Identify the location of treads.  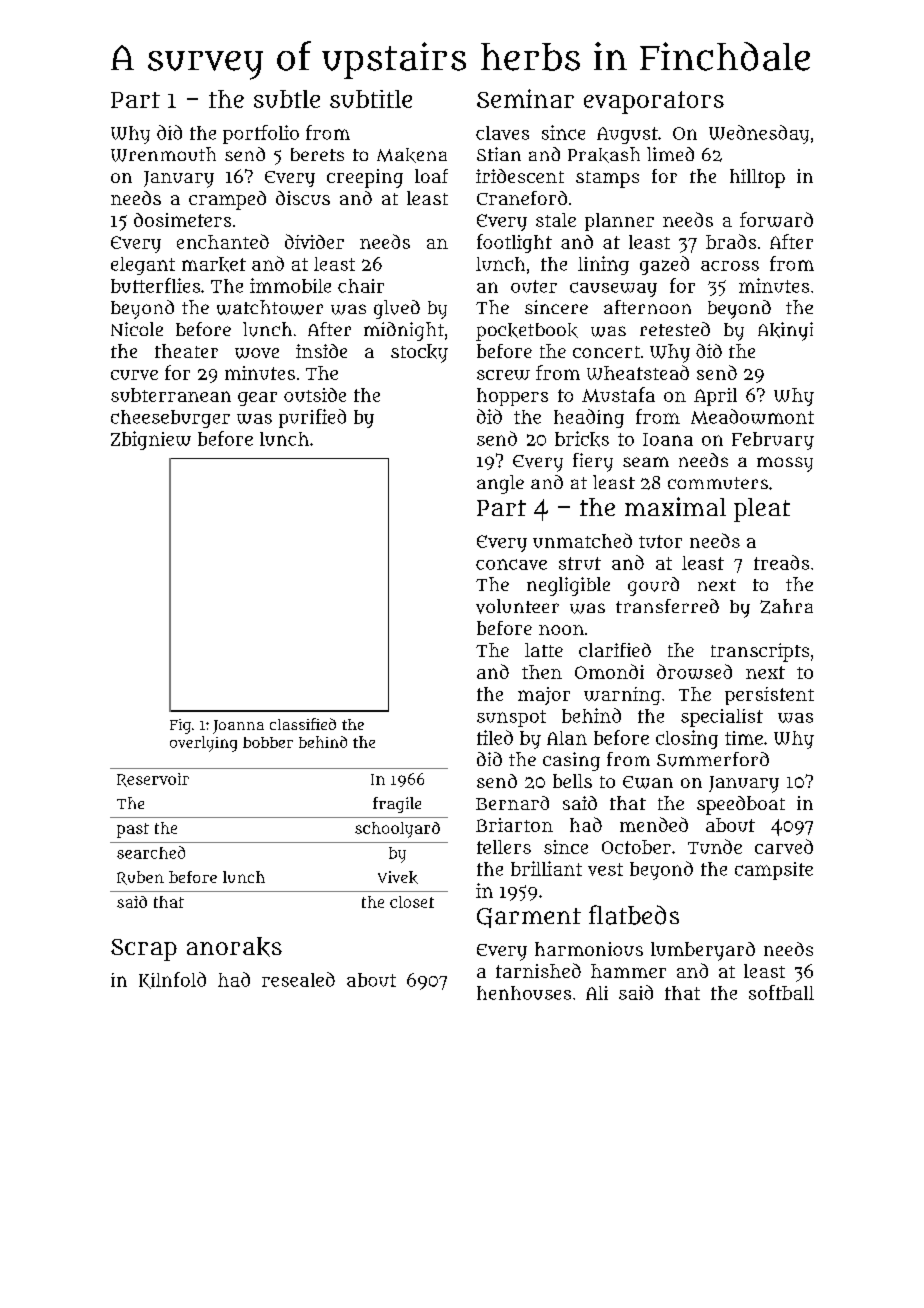
(781, 562).
